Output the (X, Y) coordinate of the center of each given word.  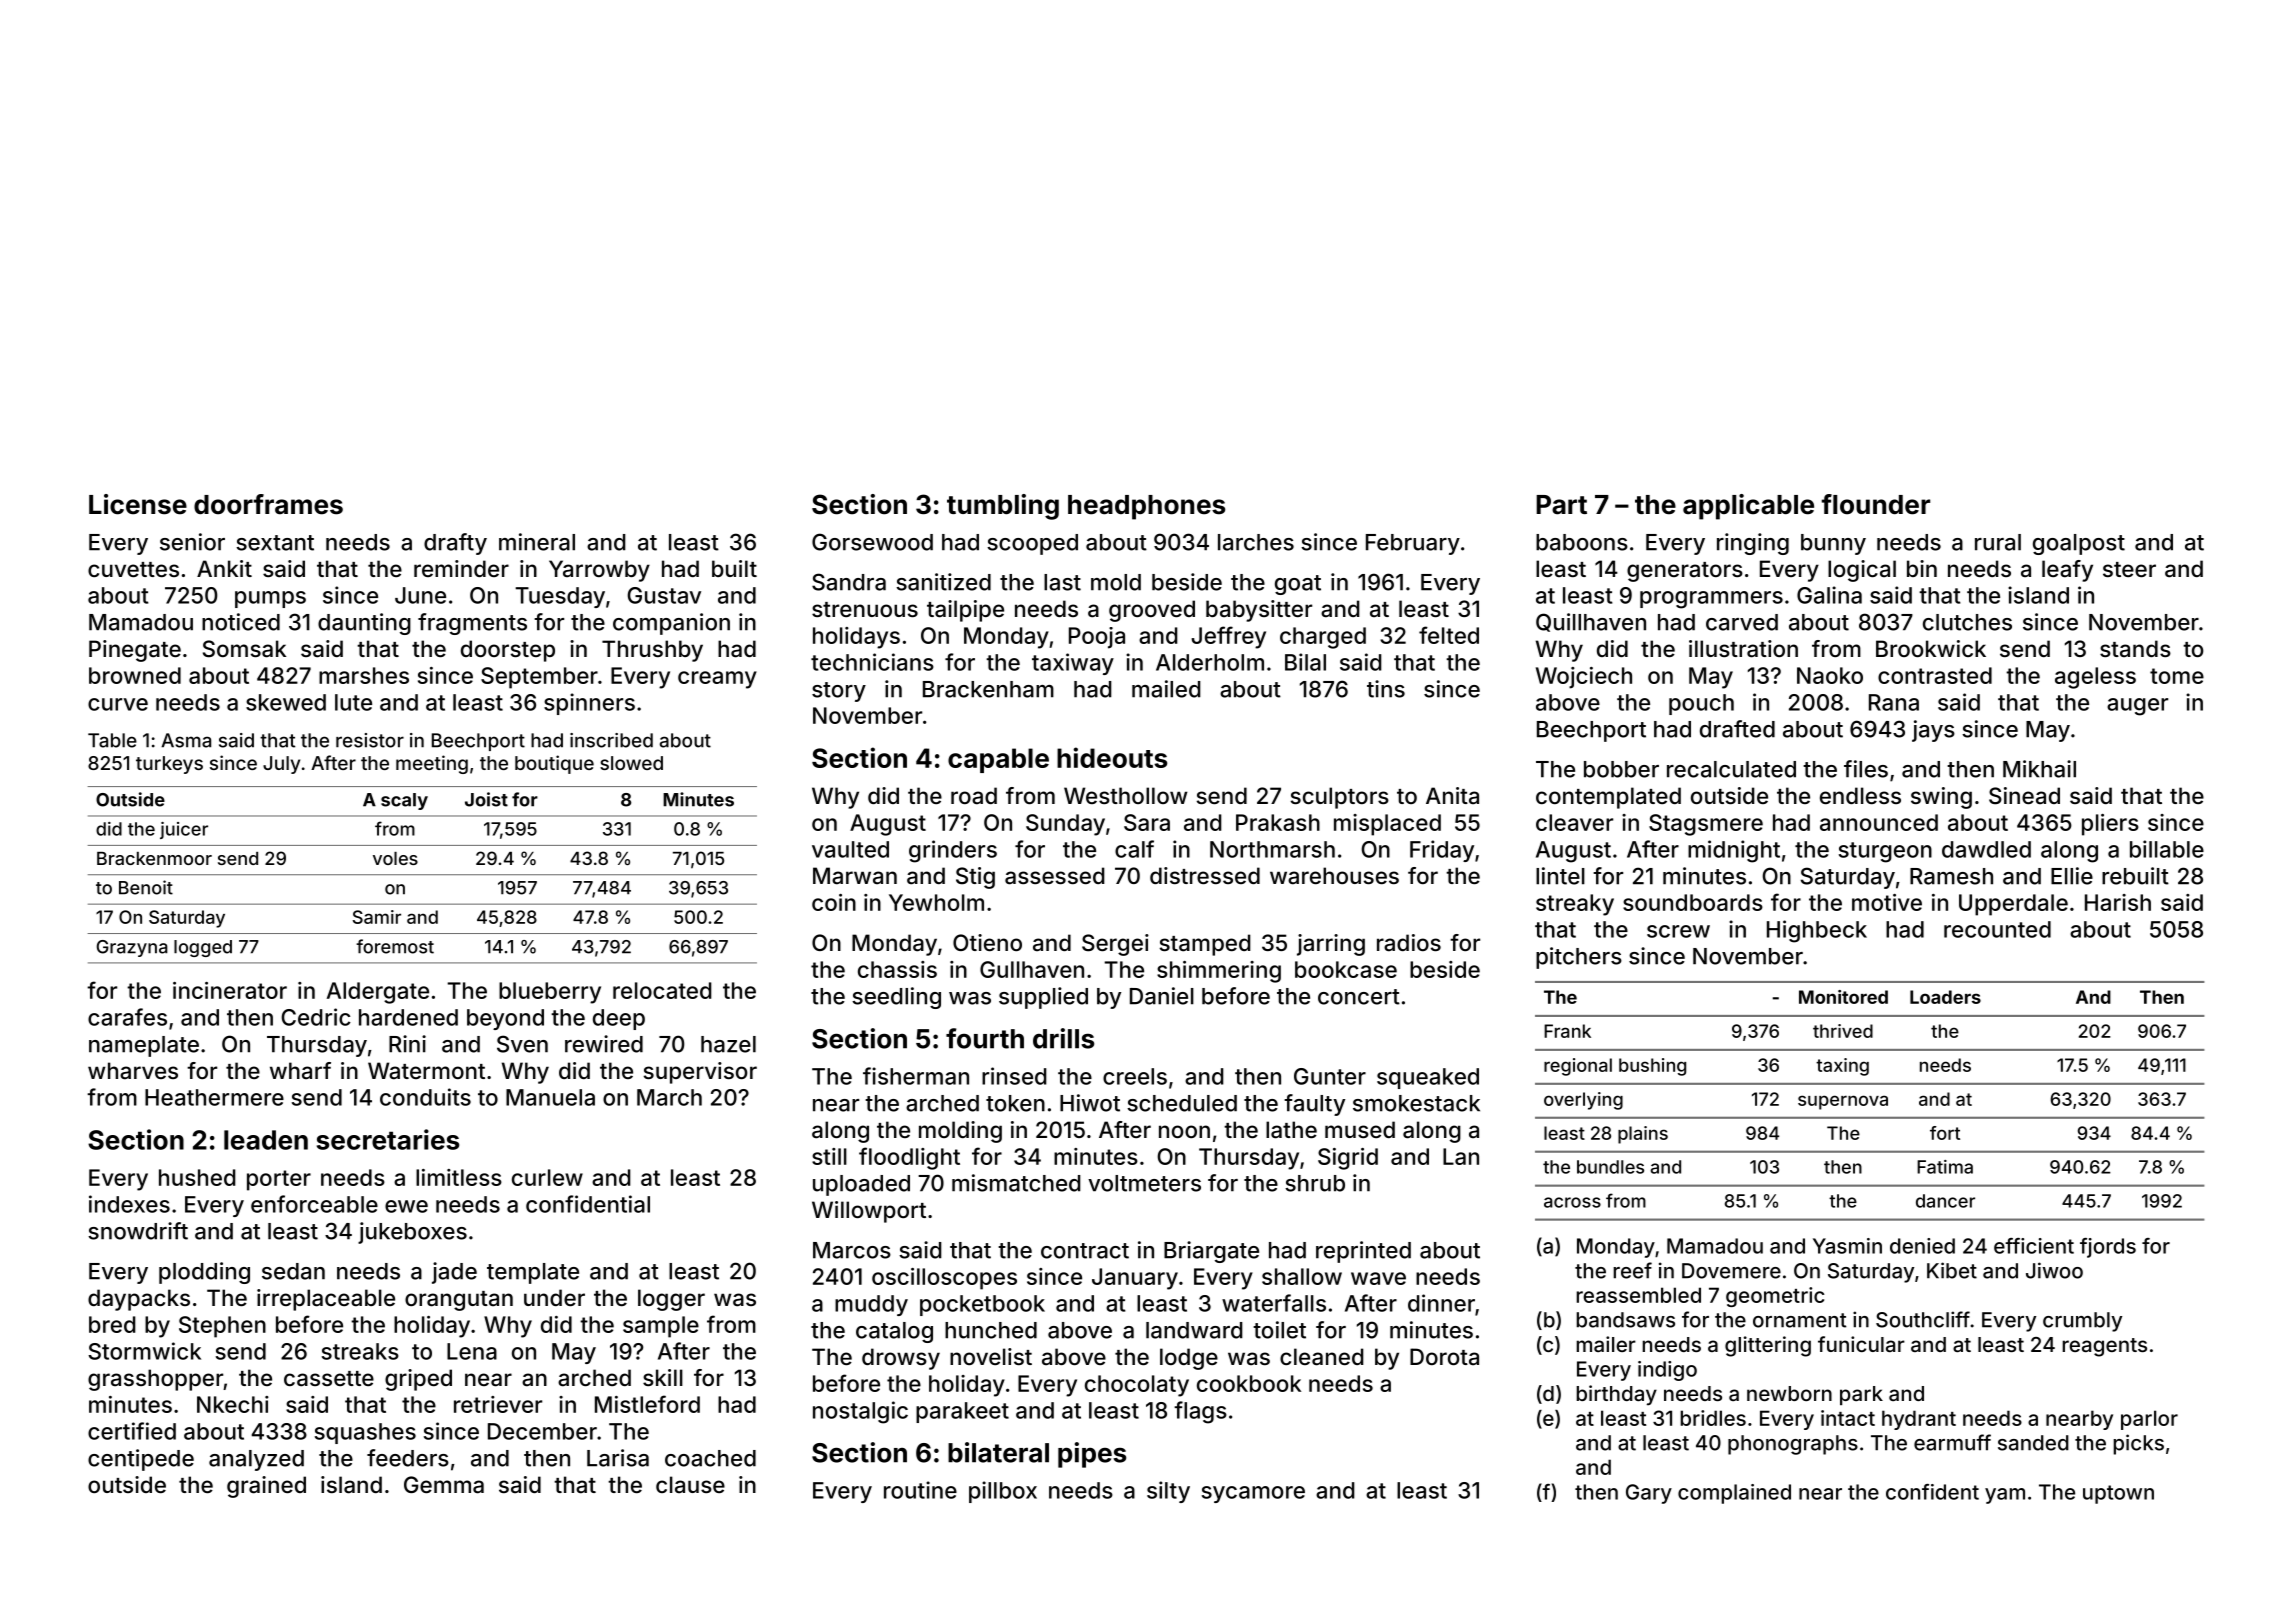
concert (1359, 997)
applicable (1748, 507)
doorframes (268, 504)
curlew (547, 1177)
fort (1945, 1133)
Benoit (146, 887)
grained (266, 1487)
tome (2177, 676)
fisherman (916, 1076)
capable (998, 760)
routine (920, 1490)
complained (1734, 1494)
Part (1561, 505)
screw (1678, 931)
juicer (184, 830)
